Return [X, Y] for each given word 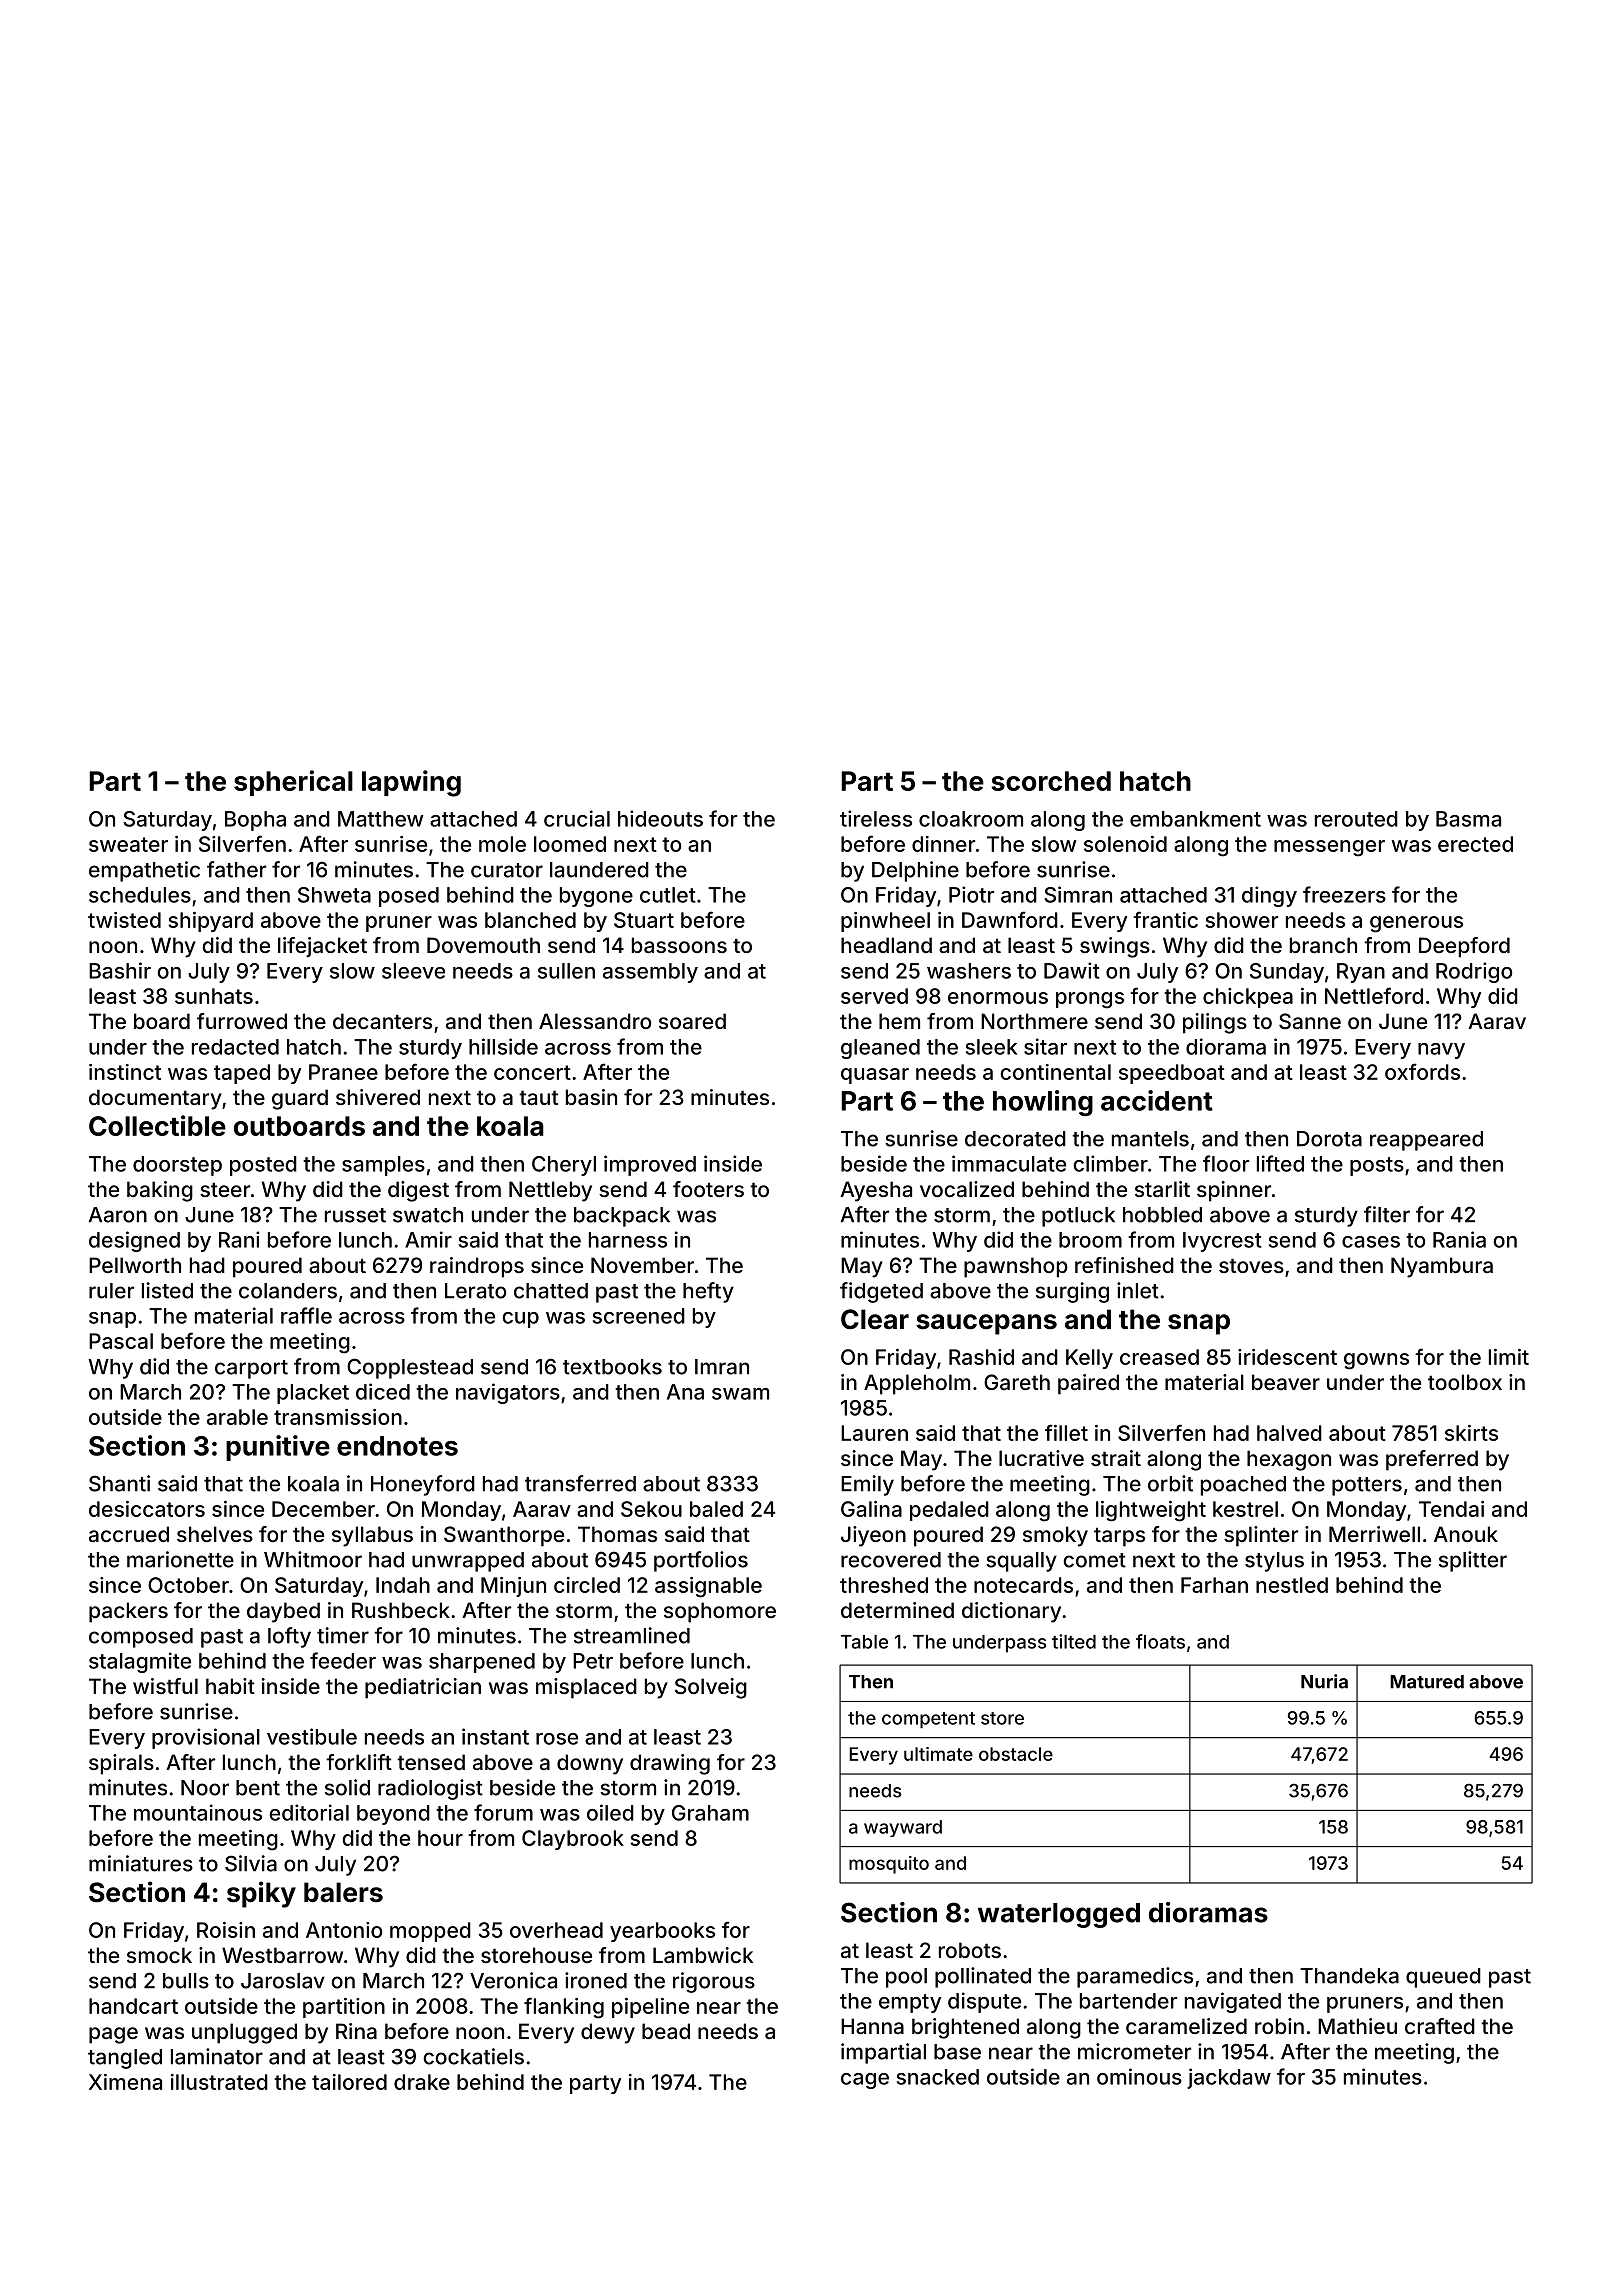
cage [865, 2081]
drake [422, 2082]
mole [502, 844]
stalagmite [140, 1662]
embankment [1195, 819]
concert [532, 1072]
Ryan [1361, 973]
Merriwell [1374, 1534]
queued [1443, 1978]
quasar [875, 1076]
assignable [708, 1587]
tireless [876, 818]
